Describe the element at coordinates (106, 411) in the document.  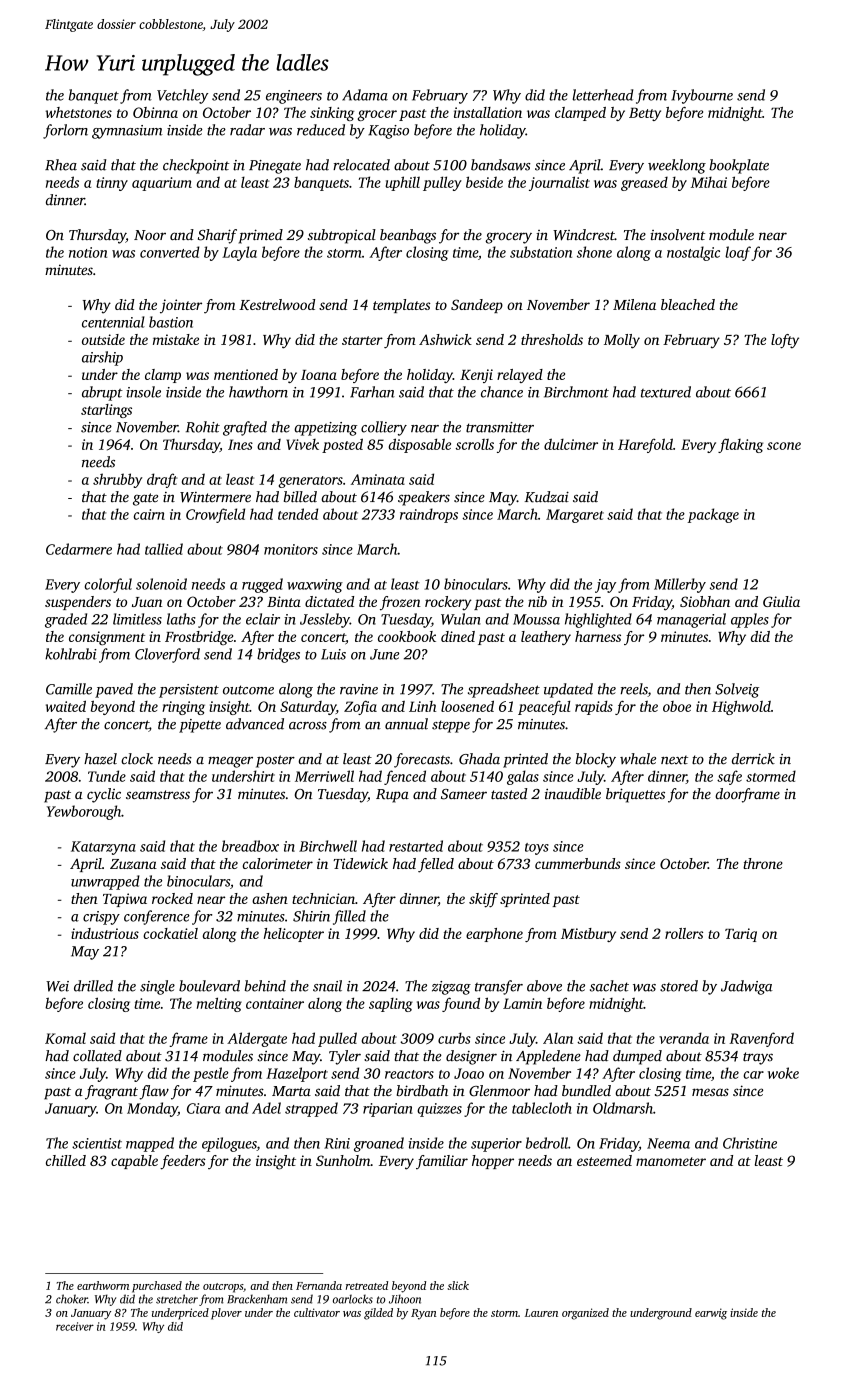
I see `starlings` at that location.
